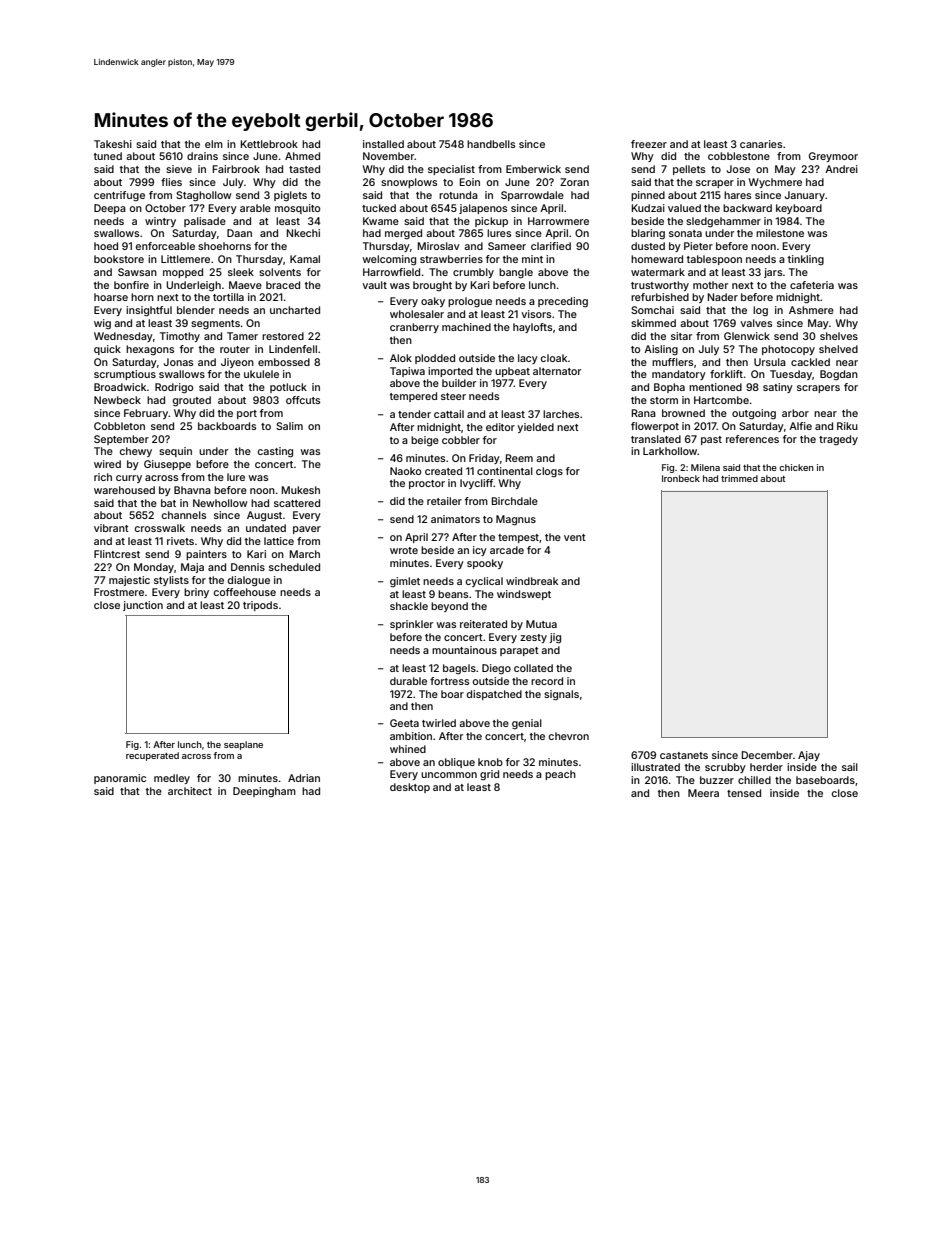  Describe the element at coordinates (243, 745) in the page. I see `seaplane` at that location.
